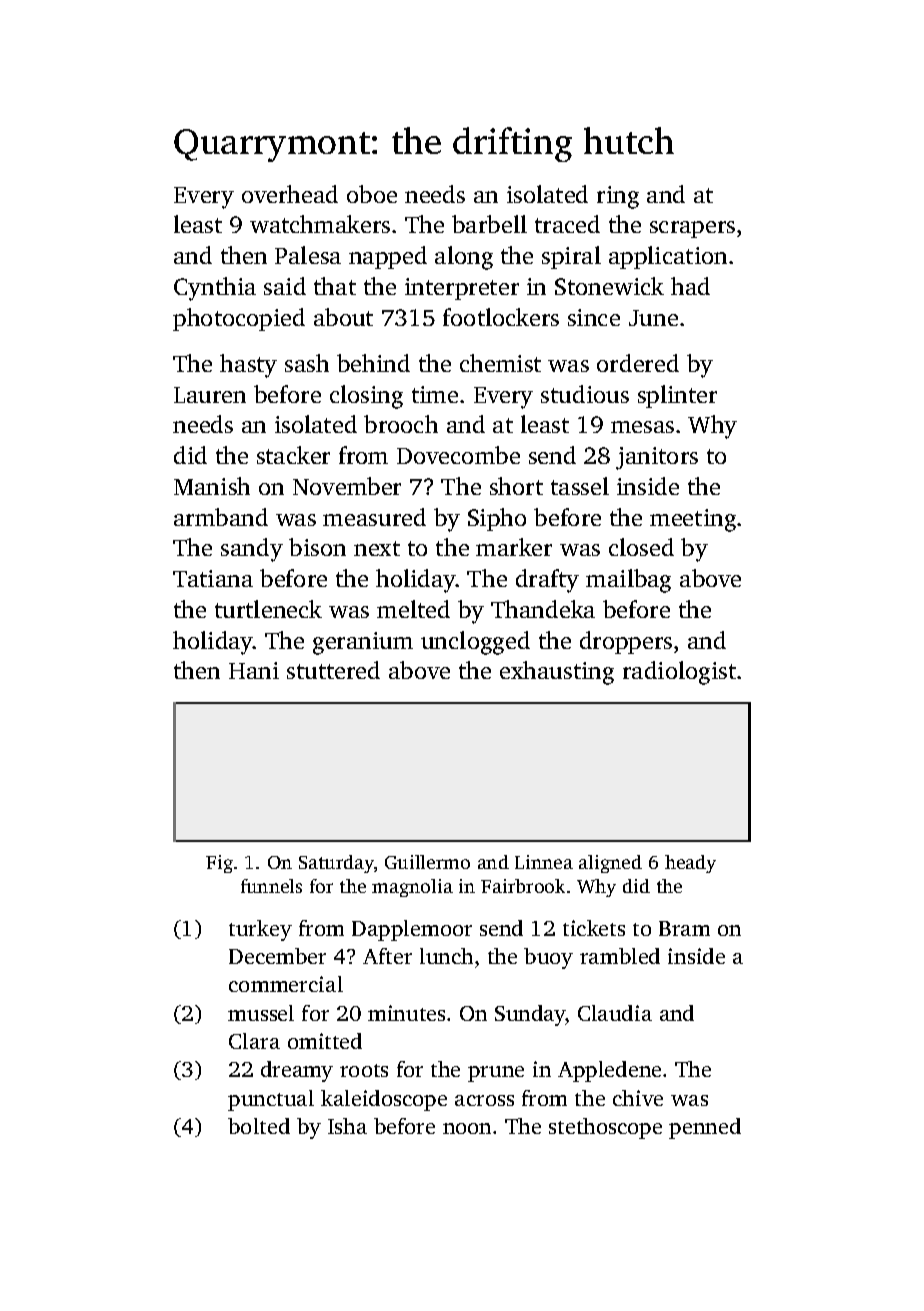 The width and height of the screenshot is (924, 1311). What do you see at coordinates (290, 194) in the screenshot?
I see `overhead` at bounding box center [290, 194].
